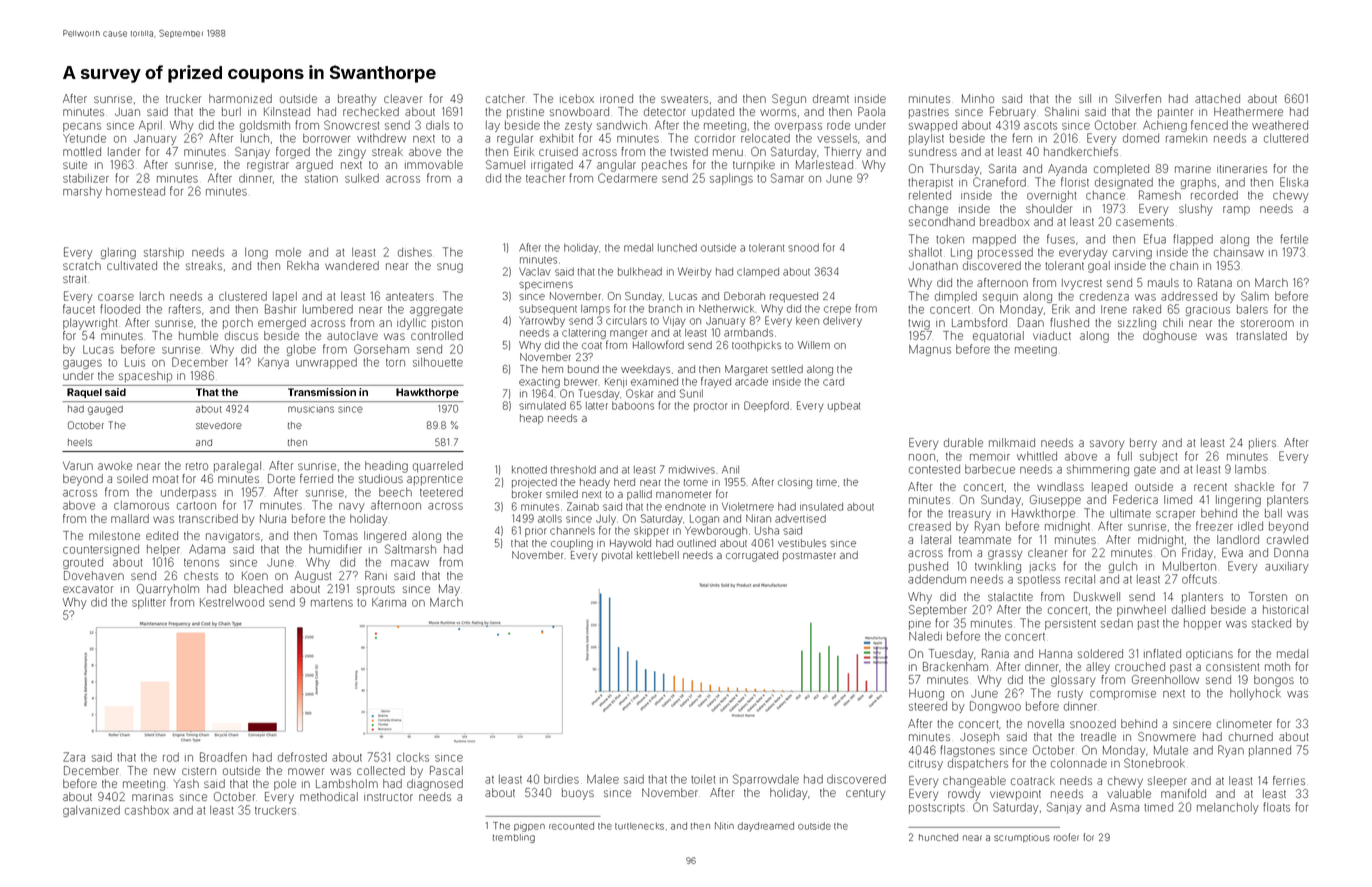  I want to click on macaw, so click(410, 563).
